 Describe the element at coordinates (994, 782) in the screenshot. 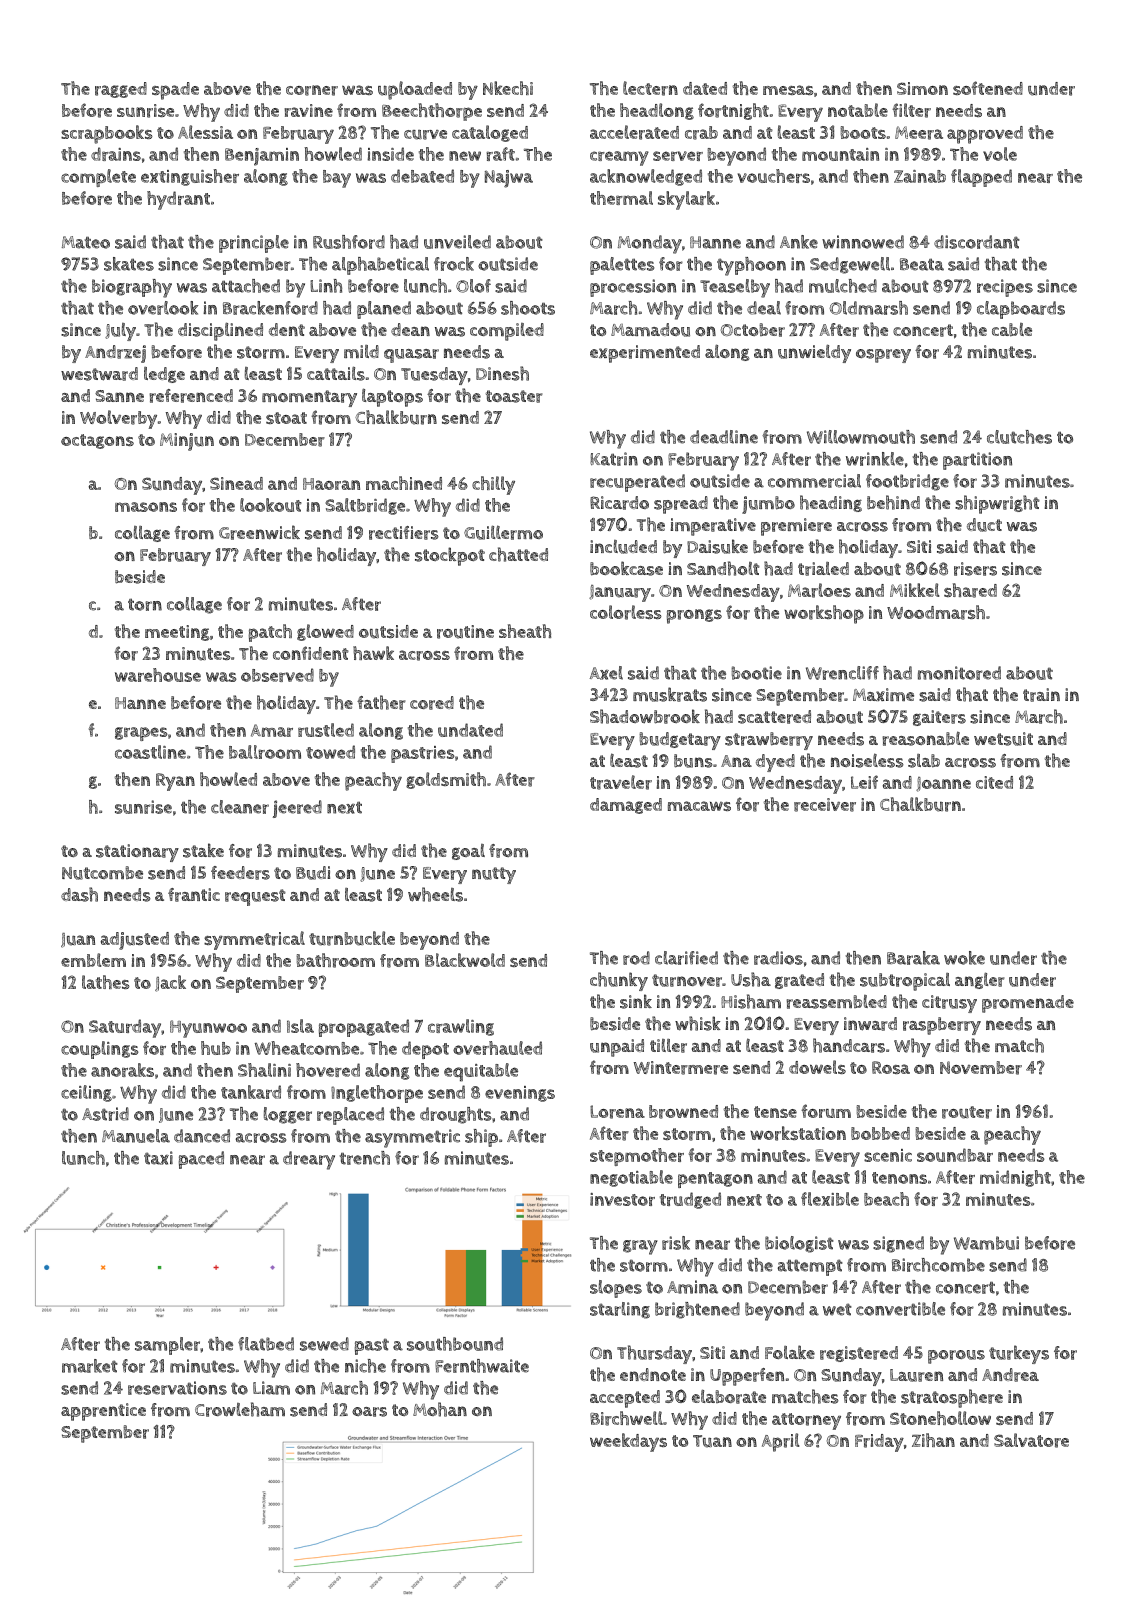

I see `cited` at that location.
